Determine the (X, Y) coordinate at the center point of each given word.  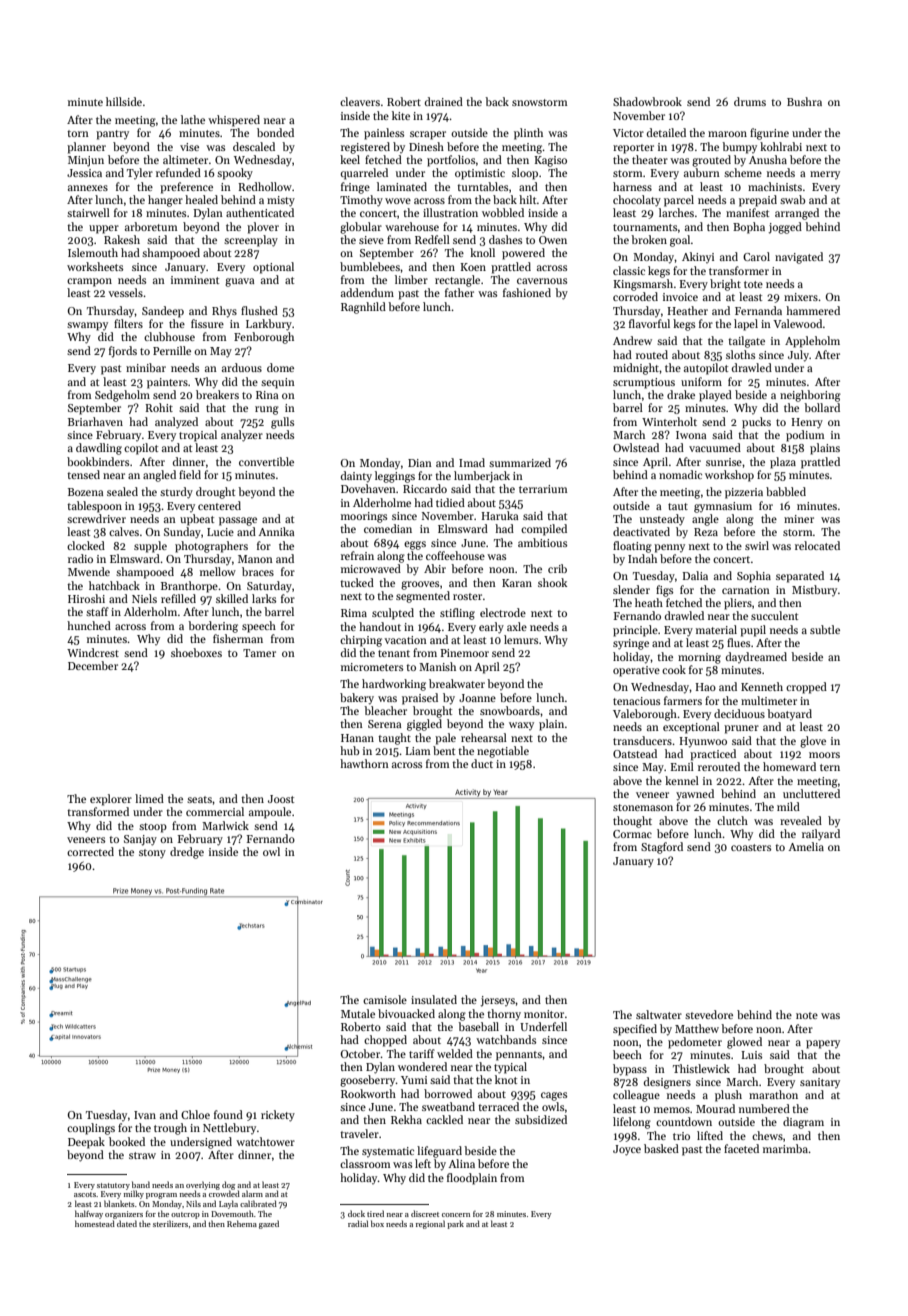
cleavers (360, 101)
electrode (503, 612)
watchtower (265, 1141)
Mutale (358, 1013)
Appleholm (812, 342)
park (455, 1224)
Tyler (140, 173)
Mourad (715, 1108)
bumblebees (370, 266)
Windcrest (93, 652)
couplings (91, 1129)
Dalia (695, 575)
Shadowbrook (647, 101)
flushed (259, 310)
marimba (785, 1148)
